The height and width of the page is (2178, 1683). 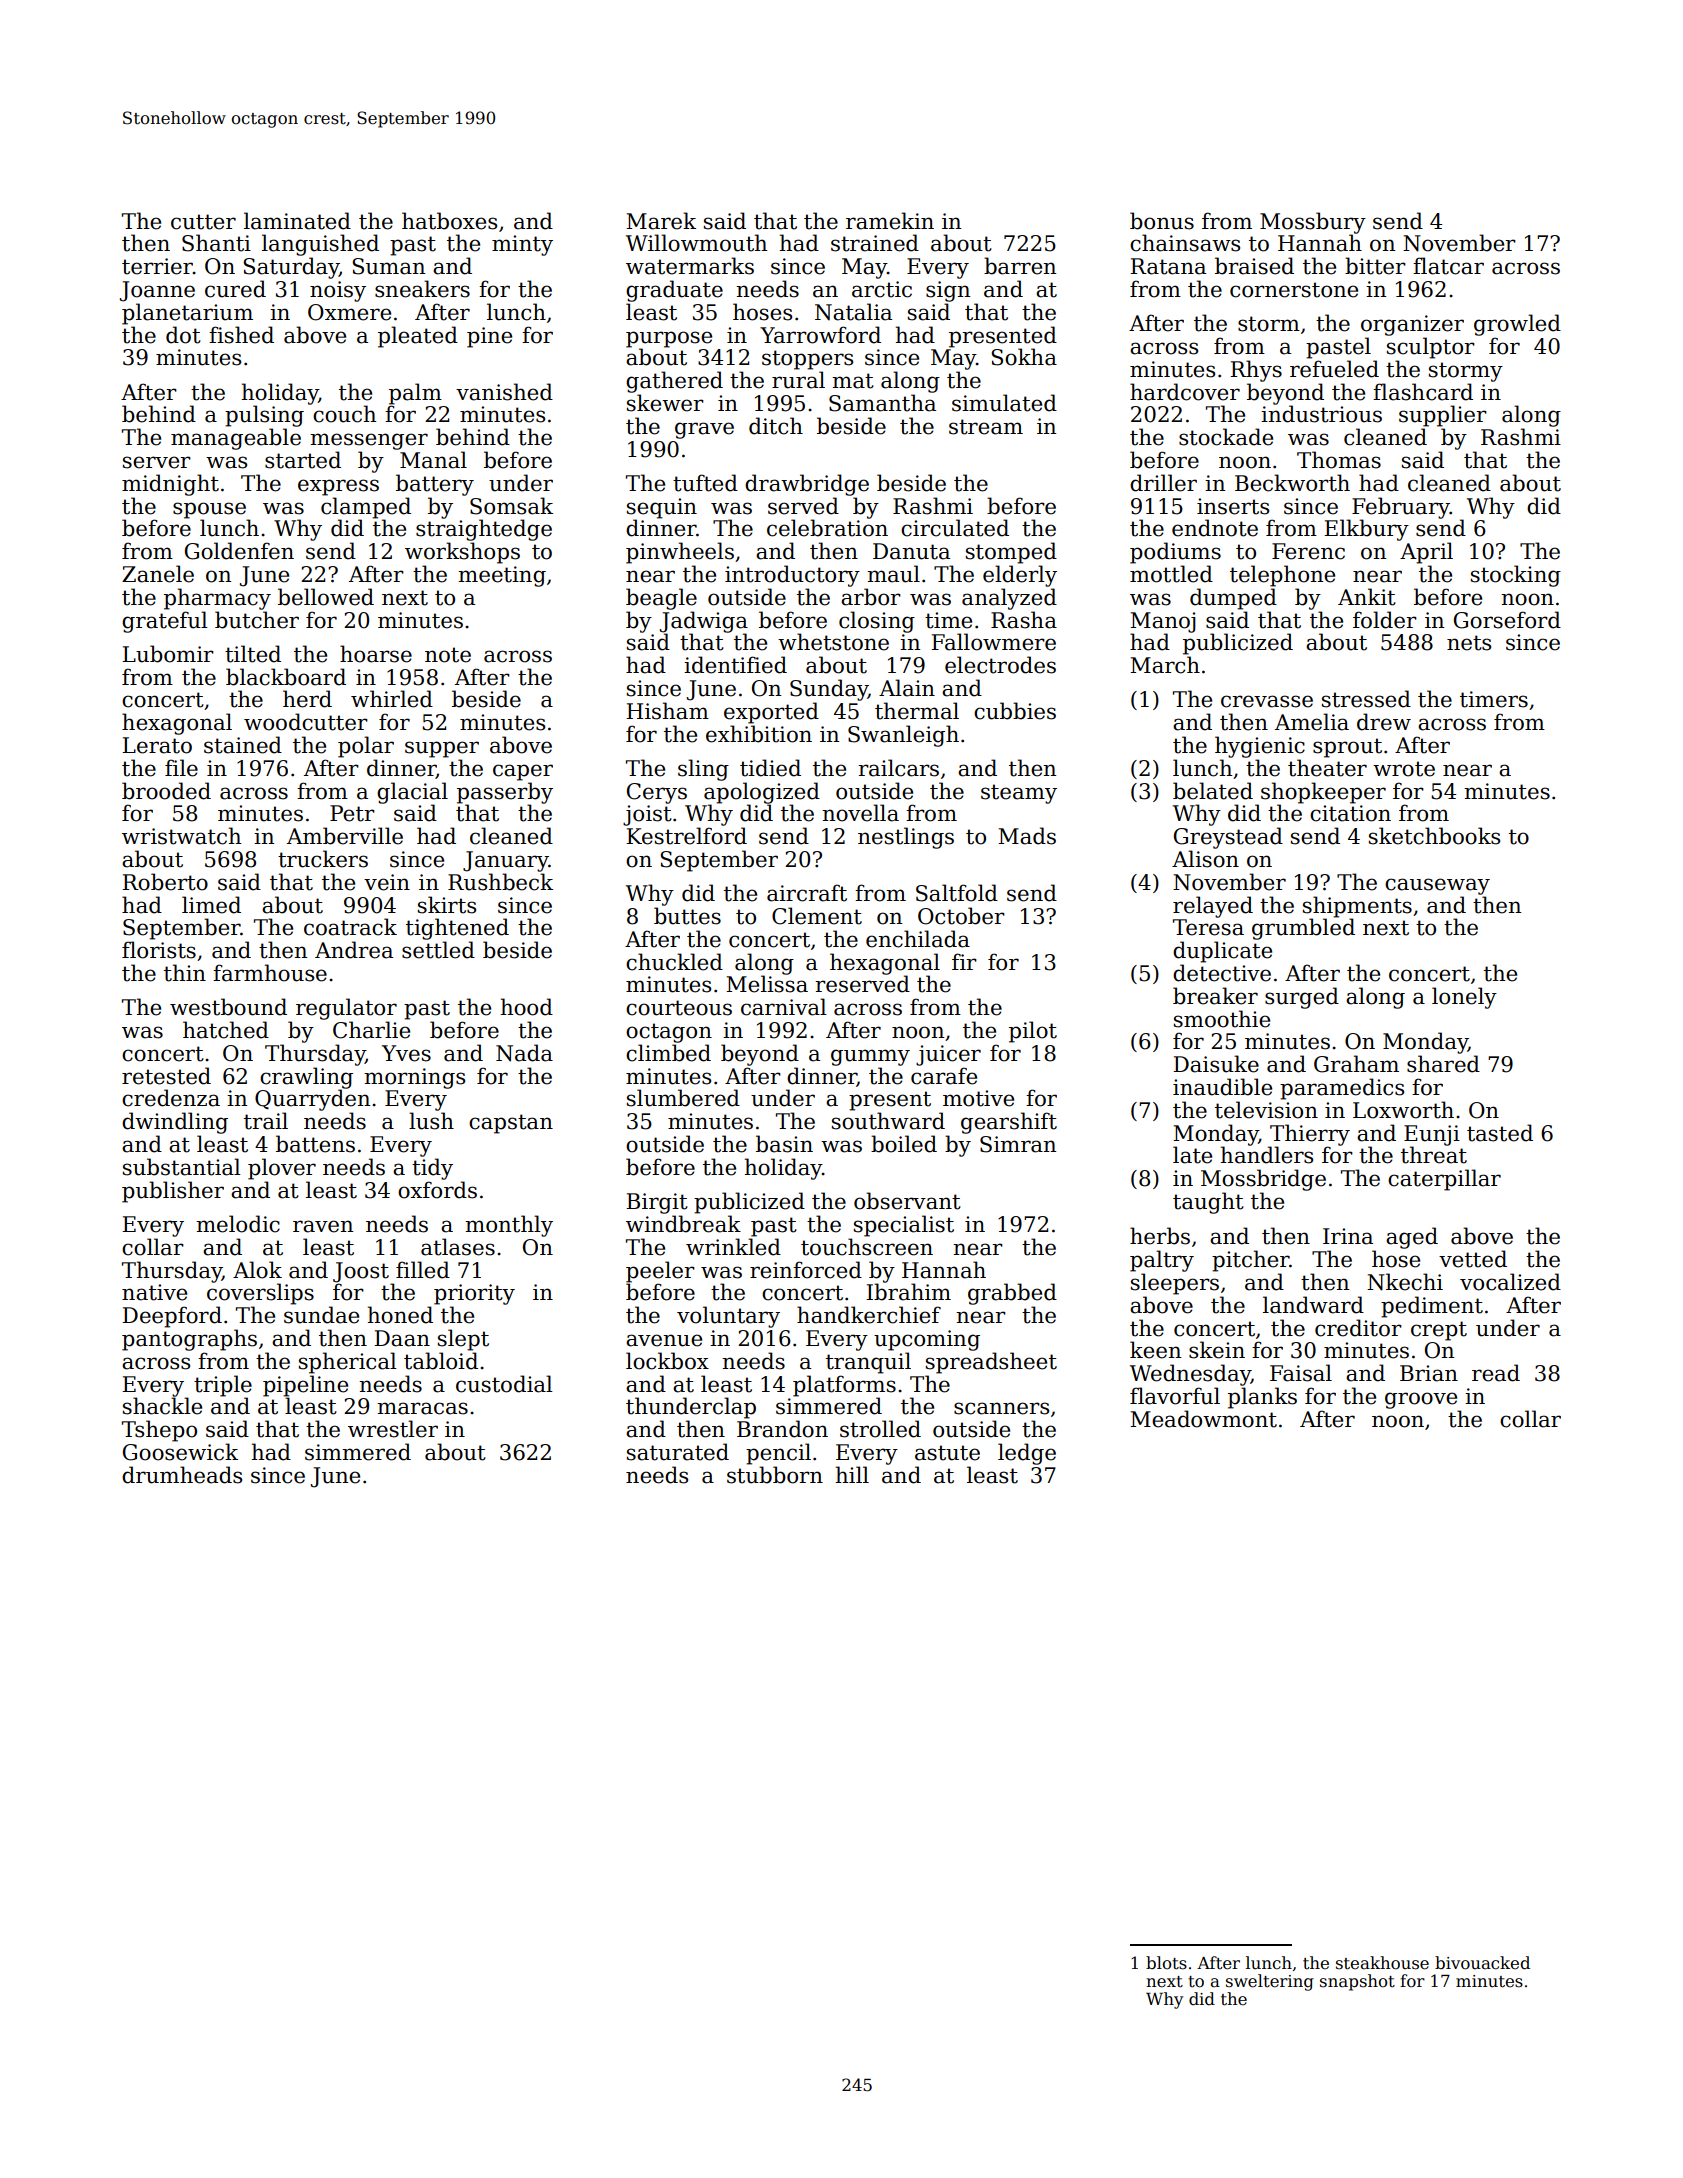 I want to click on Samantha, so click(x=882, y=403).
